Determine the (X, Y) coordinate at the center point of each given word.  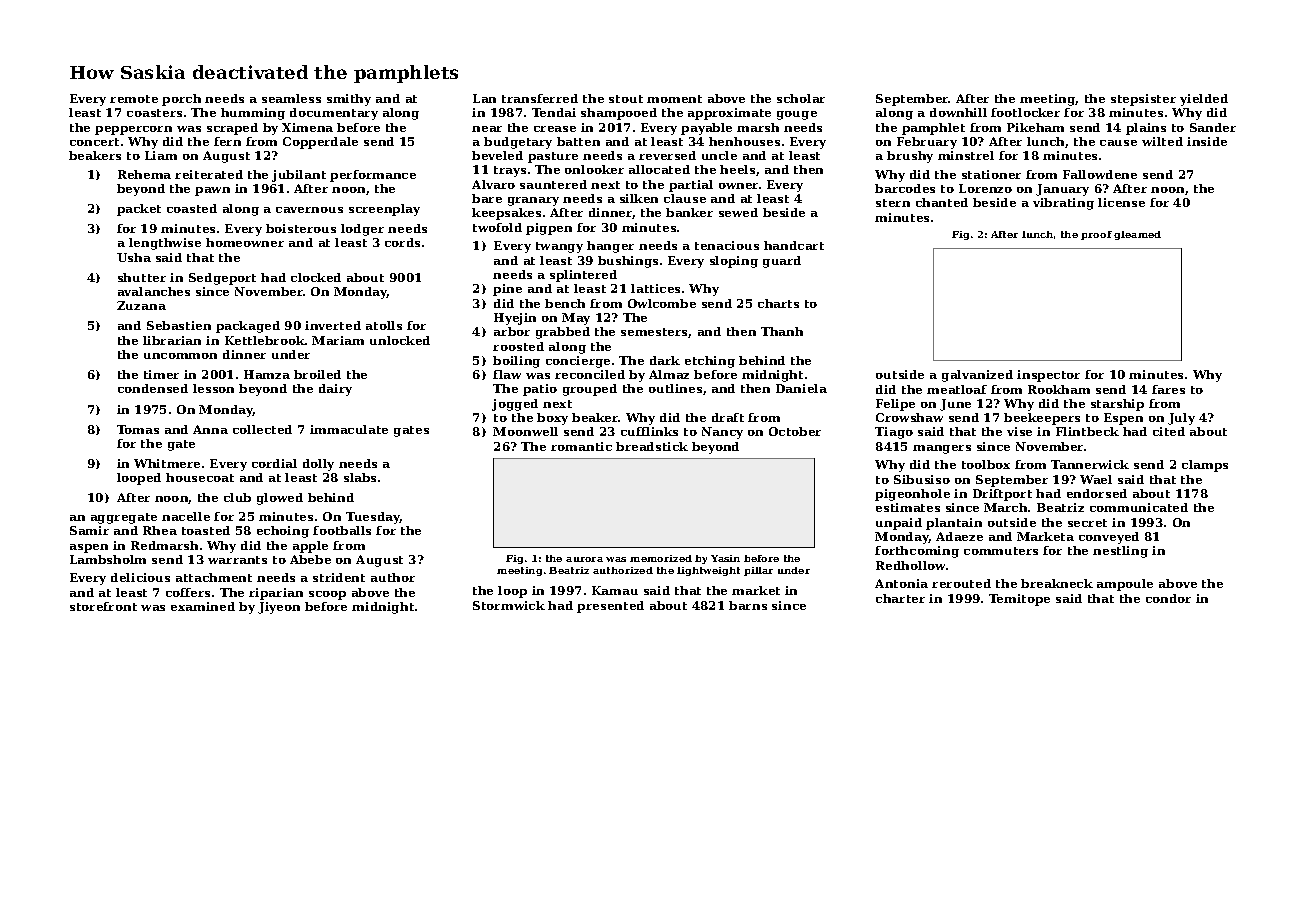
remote (134, 99)
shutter (142, 277)
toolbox (986, 464)
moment (674, 99)
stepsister (1143, 100)
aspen (89, 548)
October (795, 431)
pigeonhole (912, 495)
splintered (583, 276)
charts (778, 303)
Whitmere (167, 463)
